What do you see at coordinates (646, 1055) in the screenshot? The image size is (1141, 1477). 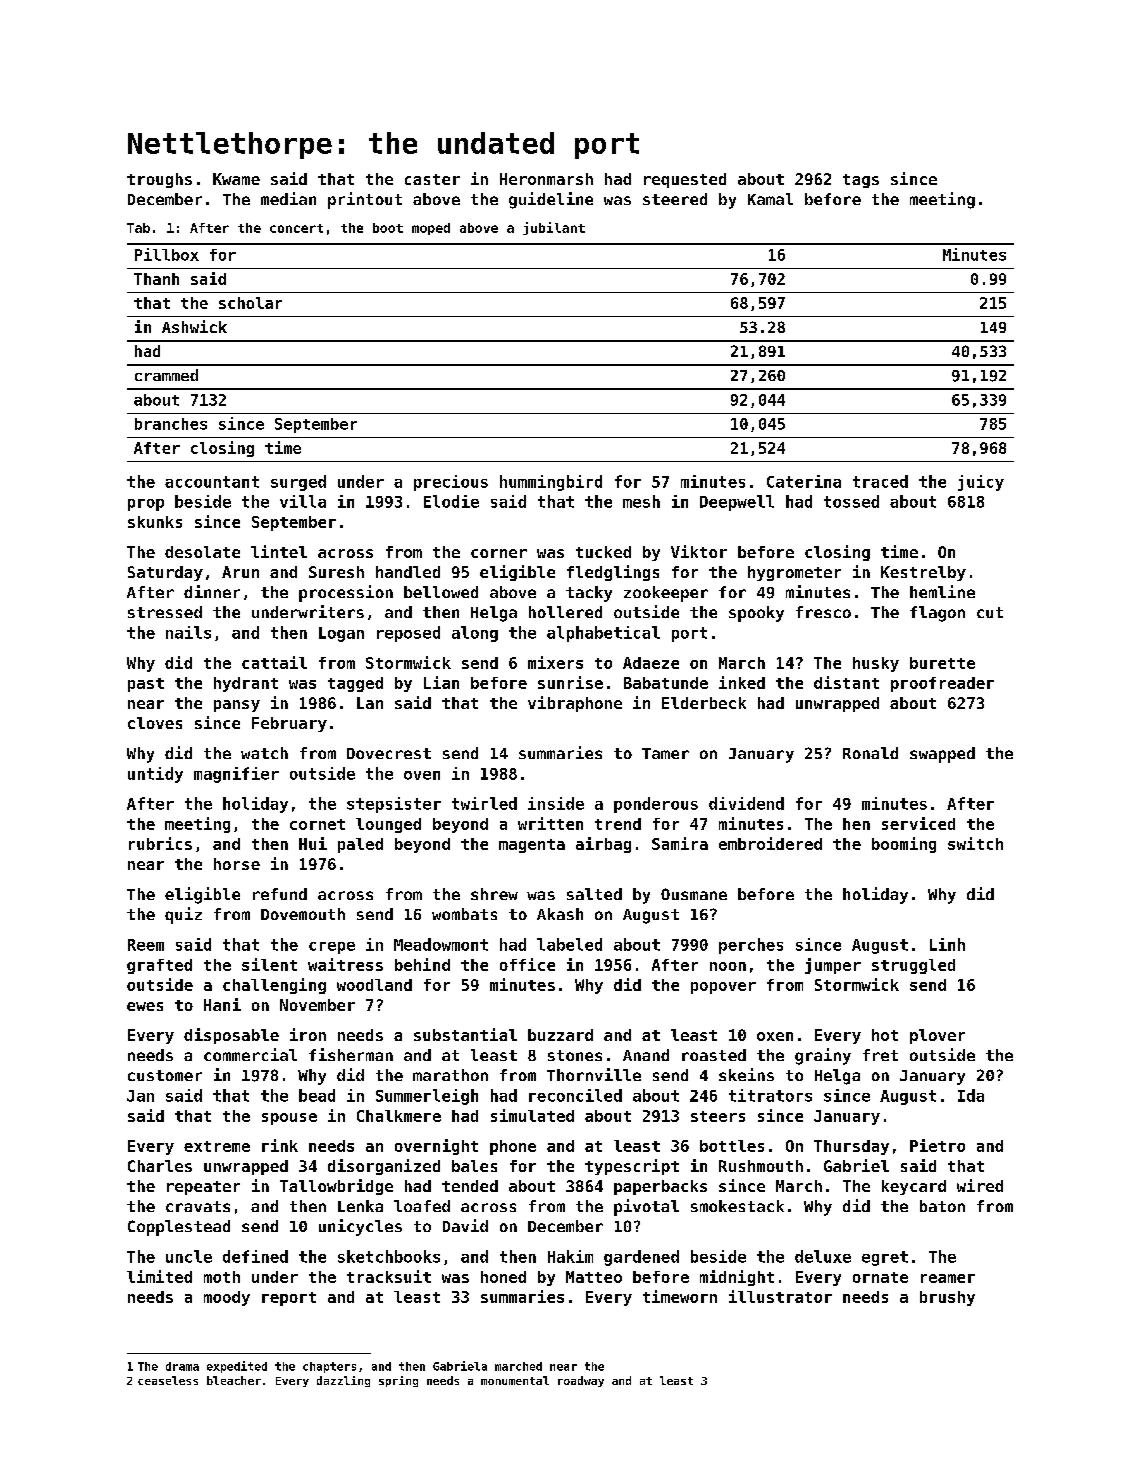 I see `Anand` at bounding box center [646, 1055].
